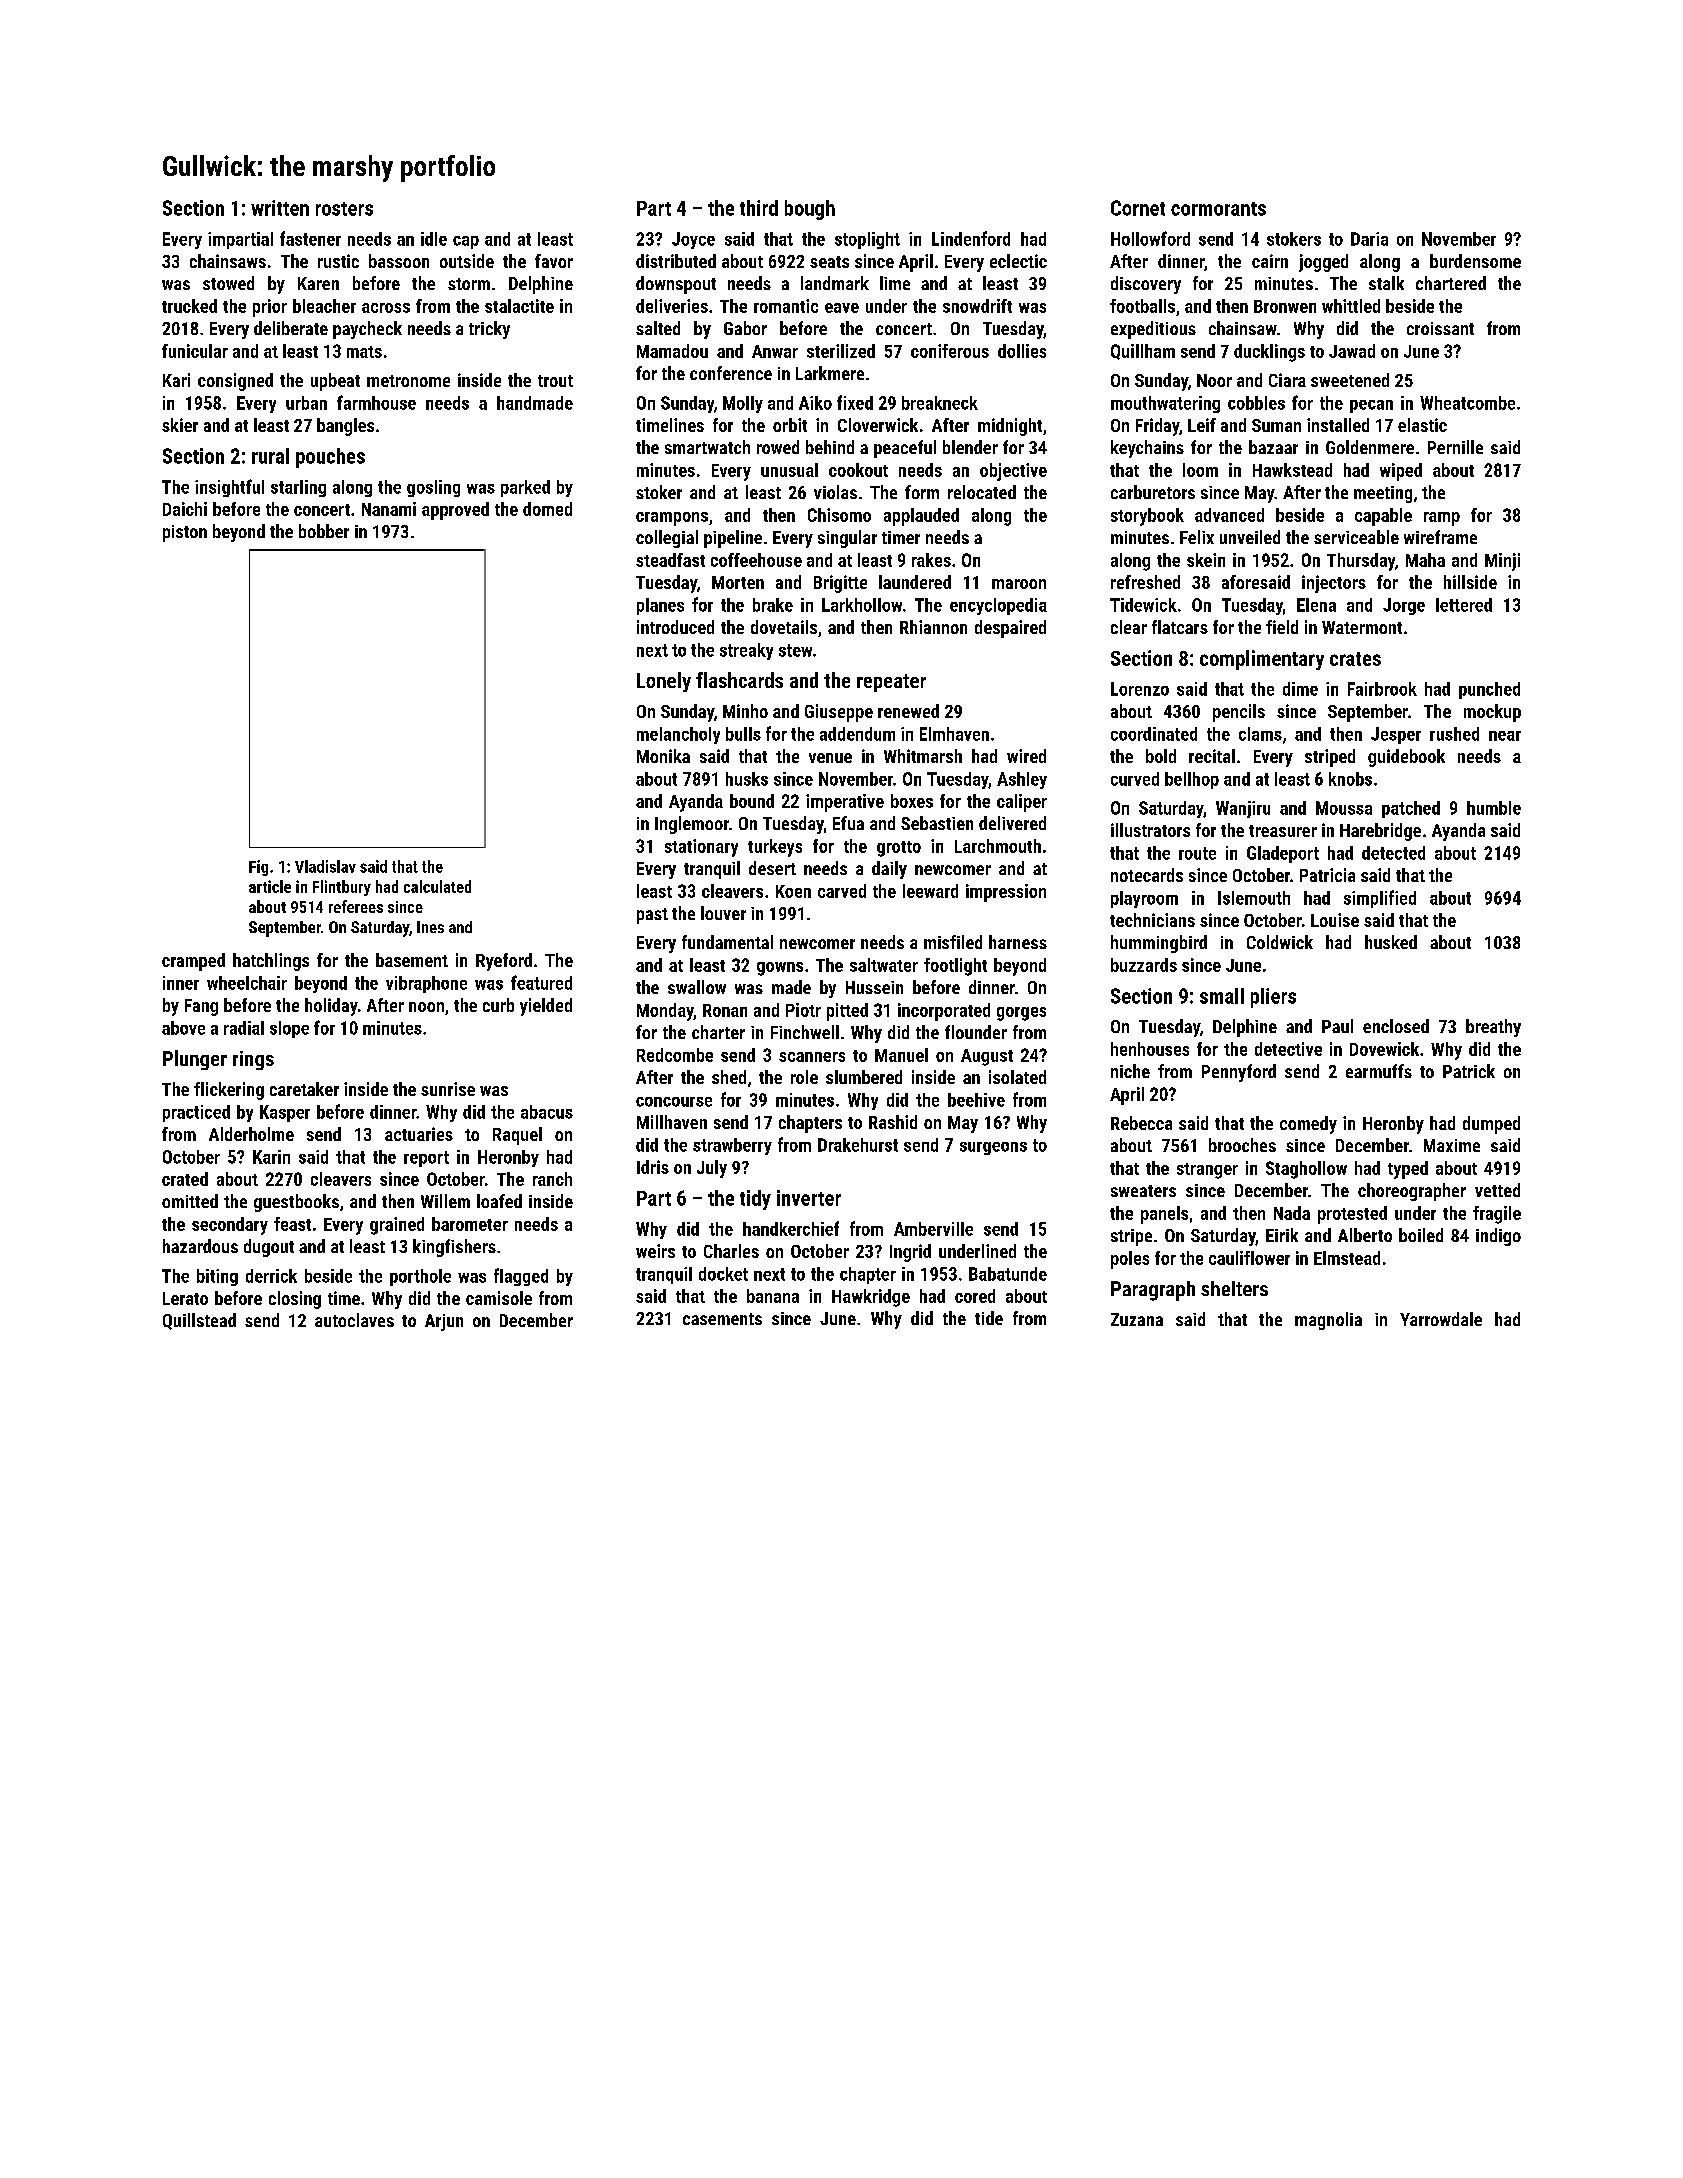  I want to click on concourse, so click(674, 1102).
